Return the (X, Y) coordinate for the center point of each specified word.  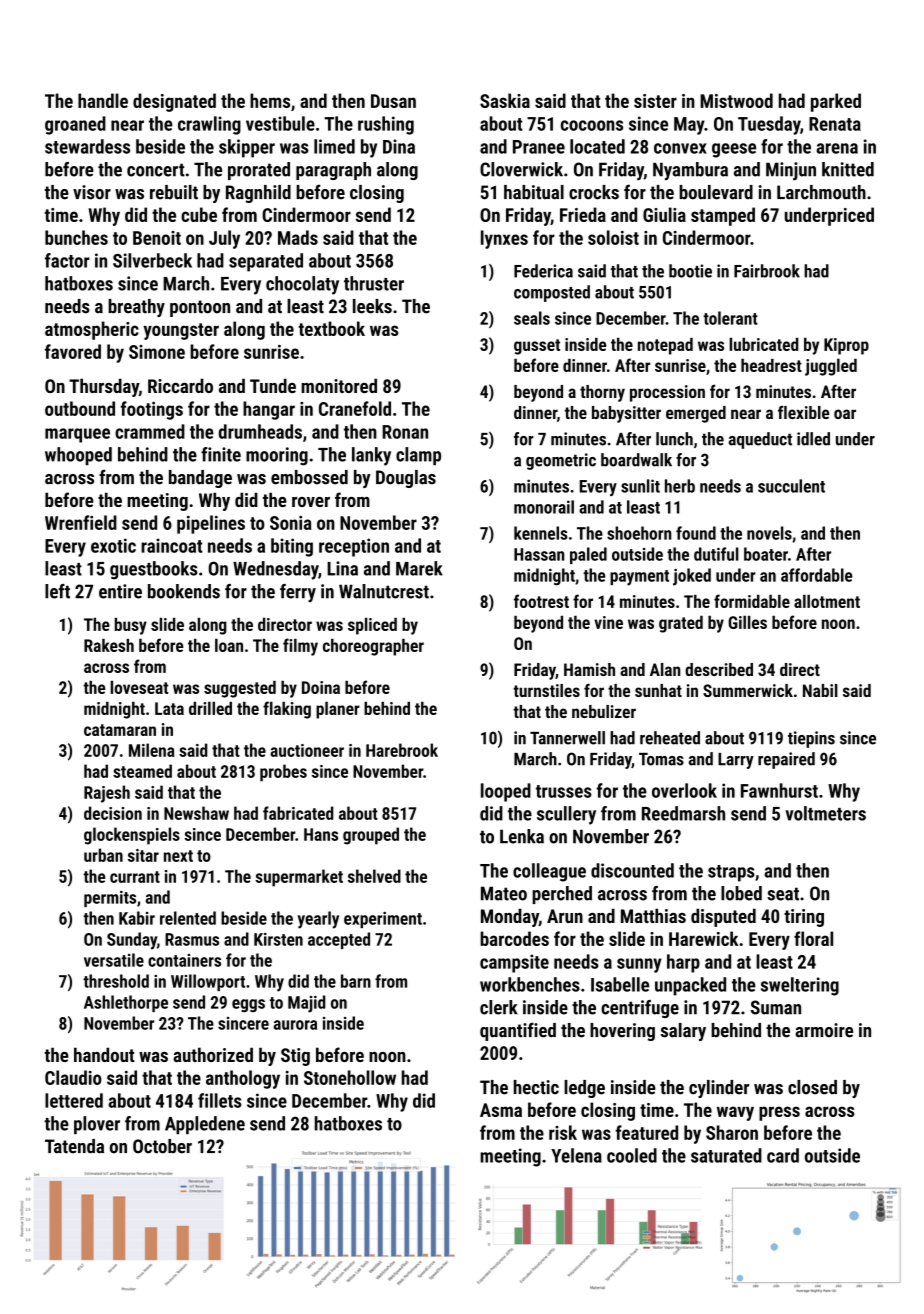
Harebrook (402, 750)
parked (836, 102)
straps (731, 873)
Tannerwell (567, 738)
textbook (331, 328)
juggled (831, 367)
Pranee (539, 147)
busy (131, 626)
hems (270, 100)
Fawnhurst (779, 790)
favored (73, 351)
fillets (220, 1100)
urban (103, 855)
